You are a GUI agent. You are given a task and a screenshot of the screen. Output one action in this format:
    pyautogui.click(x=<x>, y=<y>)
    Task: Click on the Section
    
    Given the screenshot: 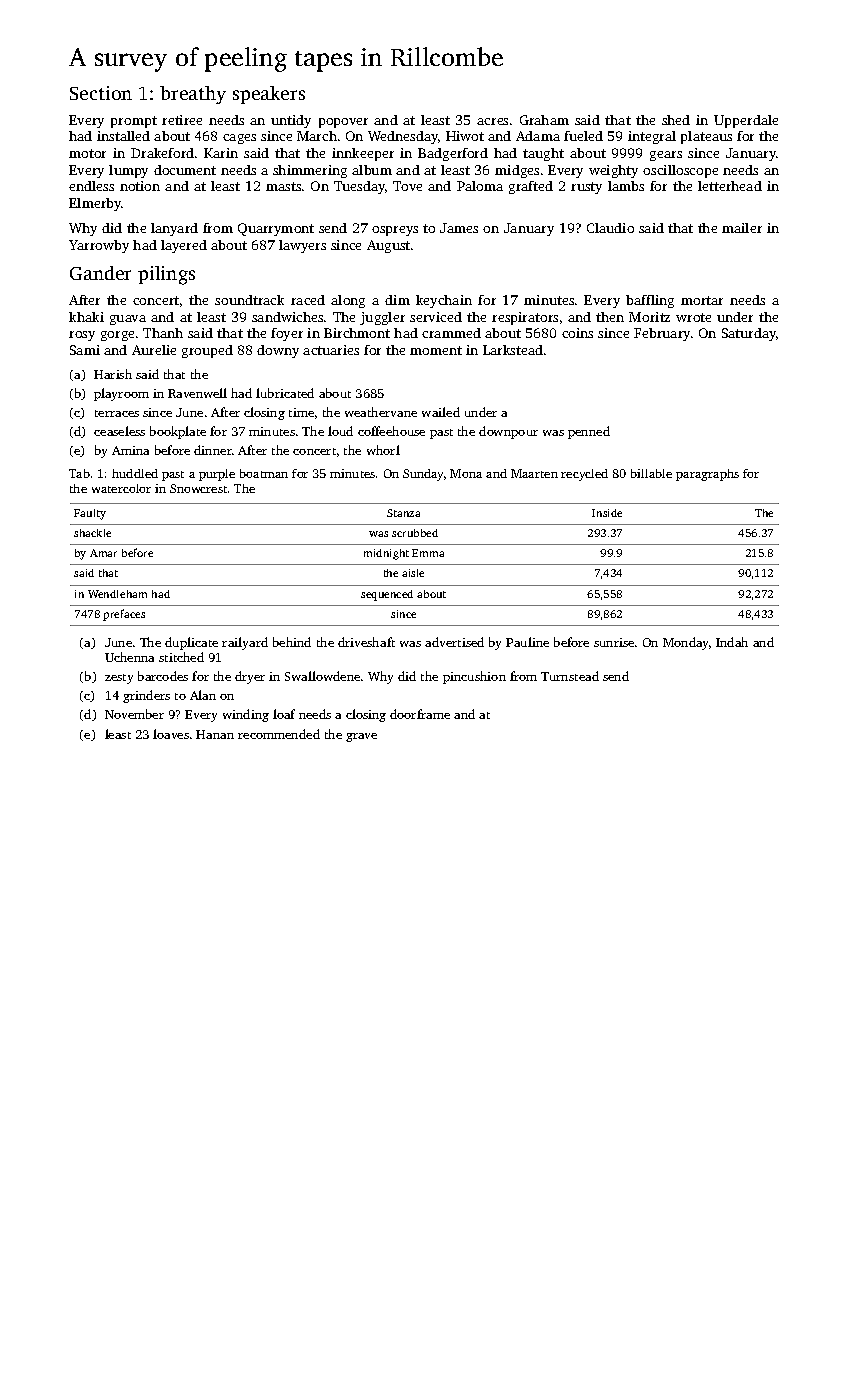 What is the action you would take?
    pyautogui.click(x=101, y=93)
